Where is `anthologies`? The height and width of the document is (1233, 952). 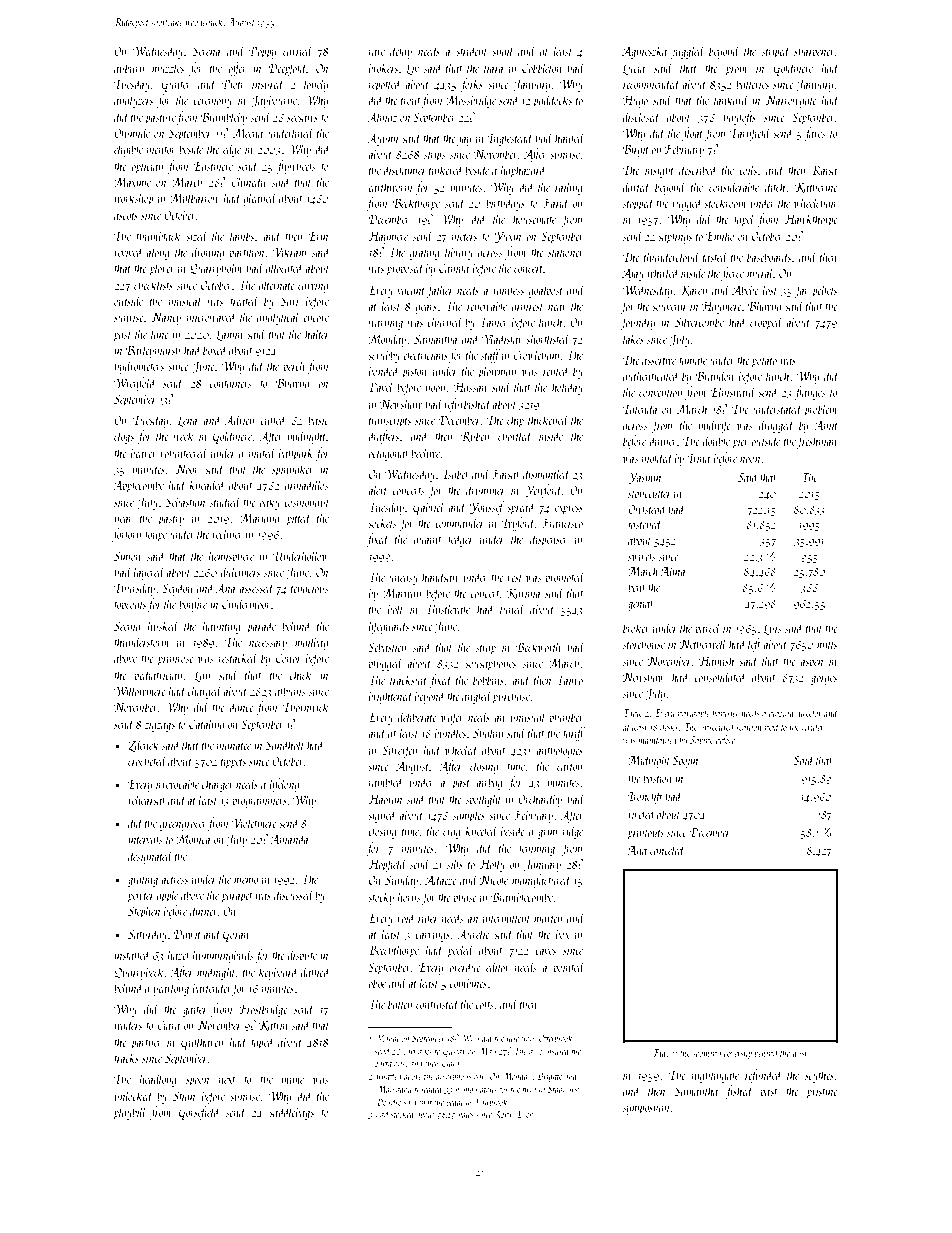
anthologies is located at coordinates (559, 751).
